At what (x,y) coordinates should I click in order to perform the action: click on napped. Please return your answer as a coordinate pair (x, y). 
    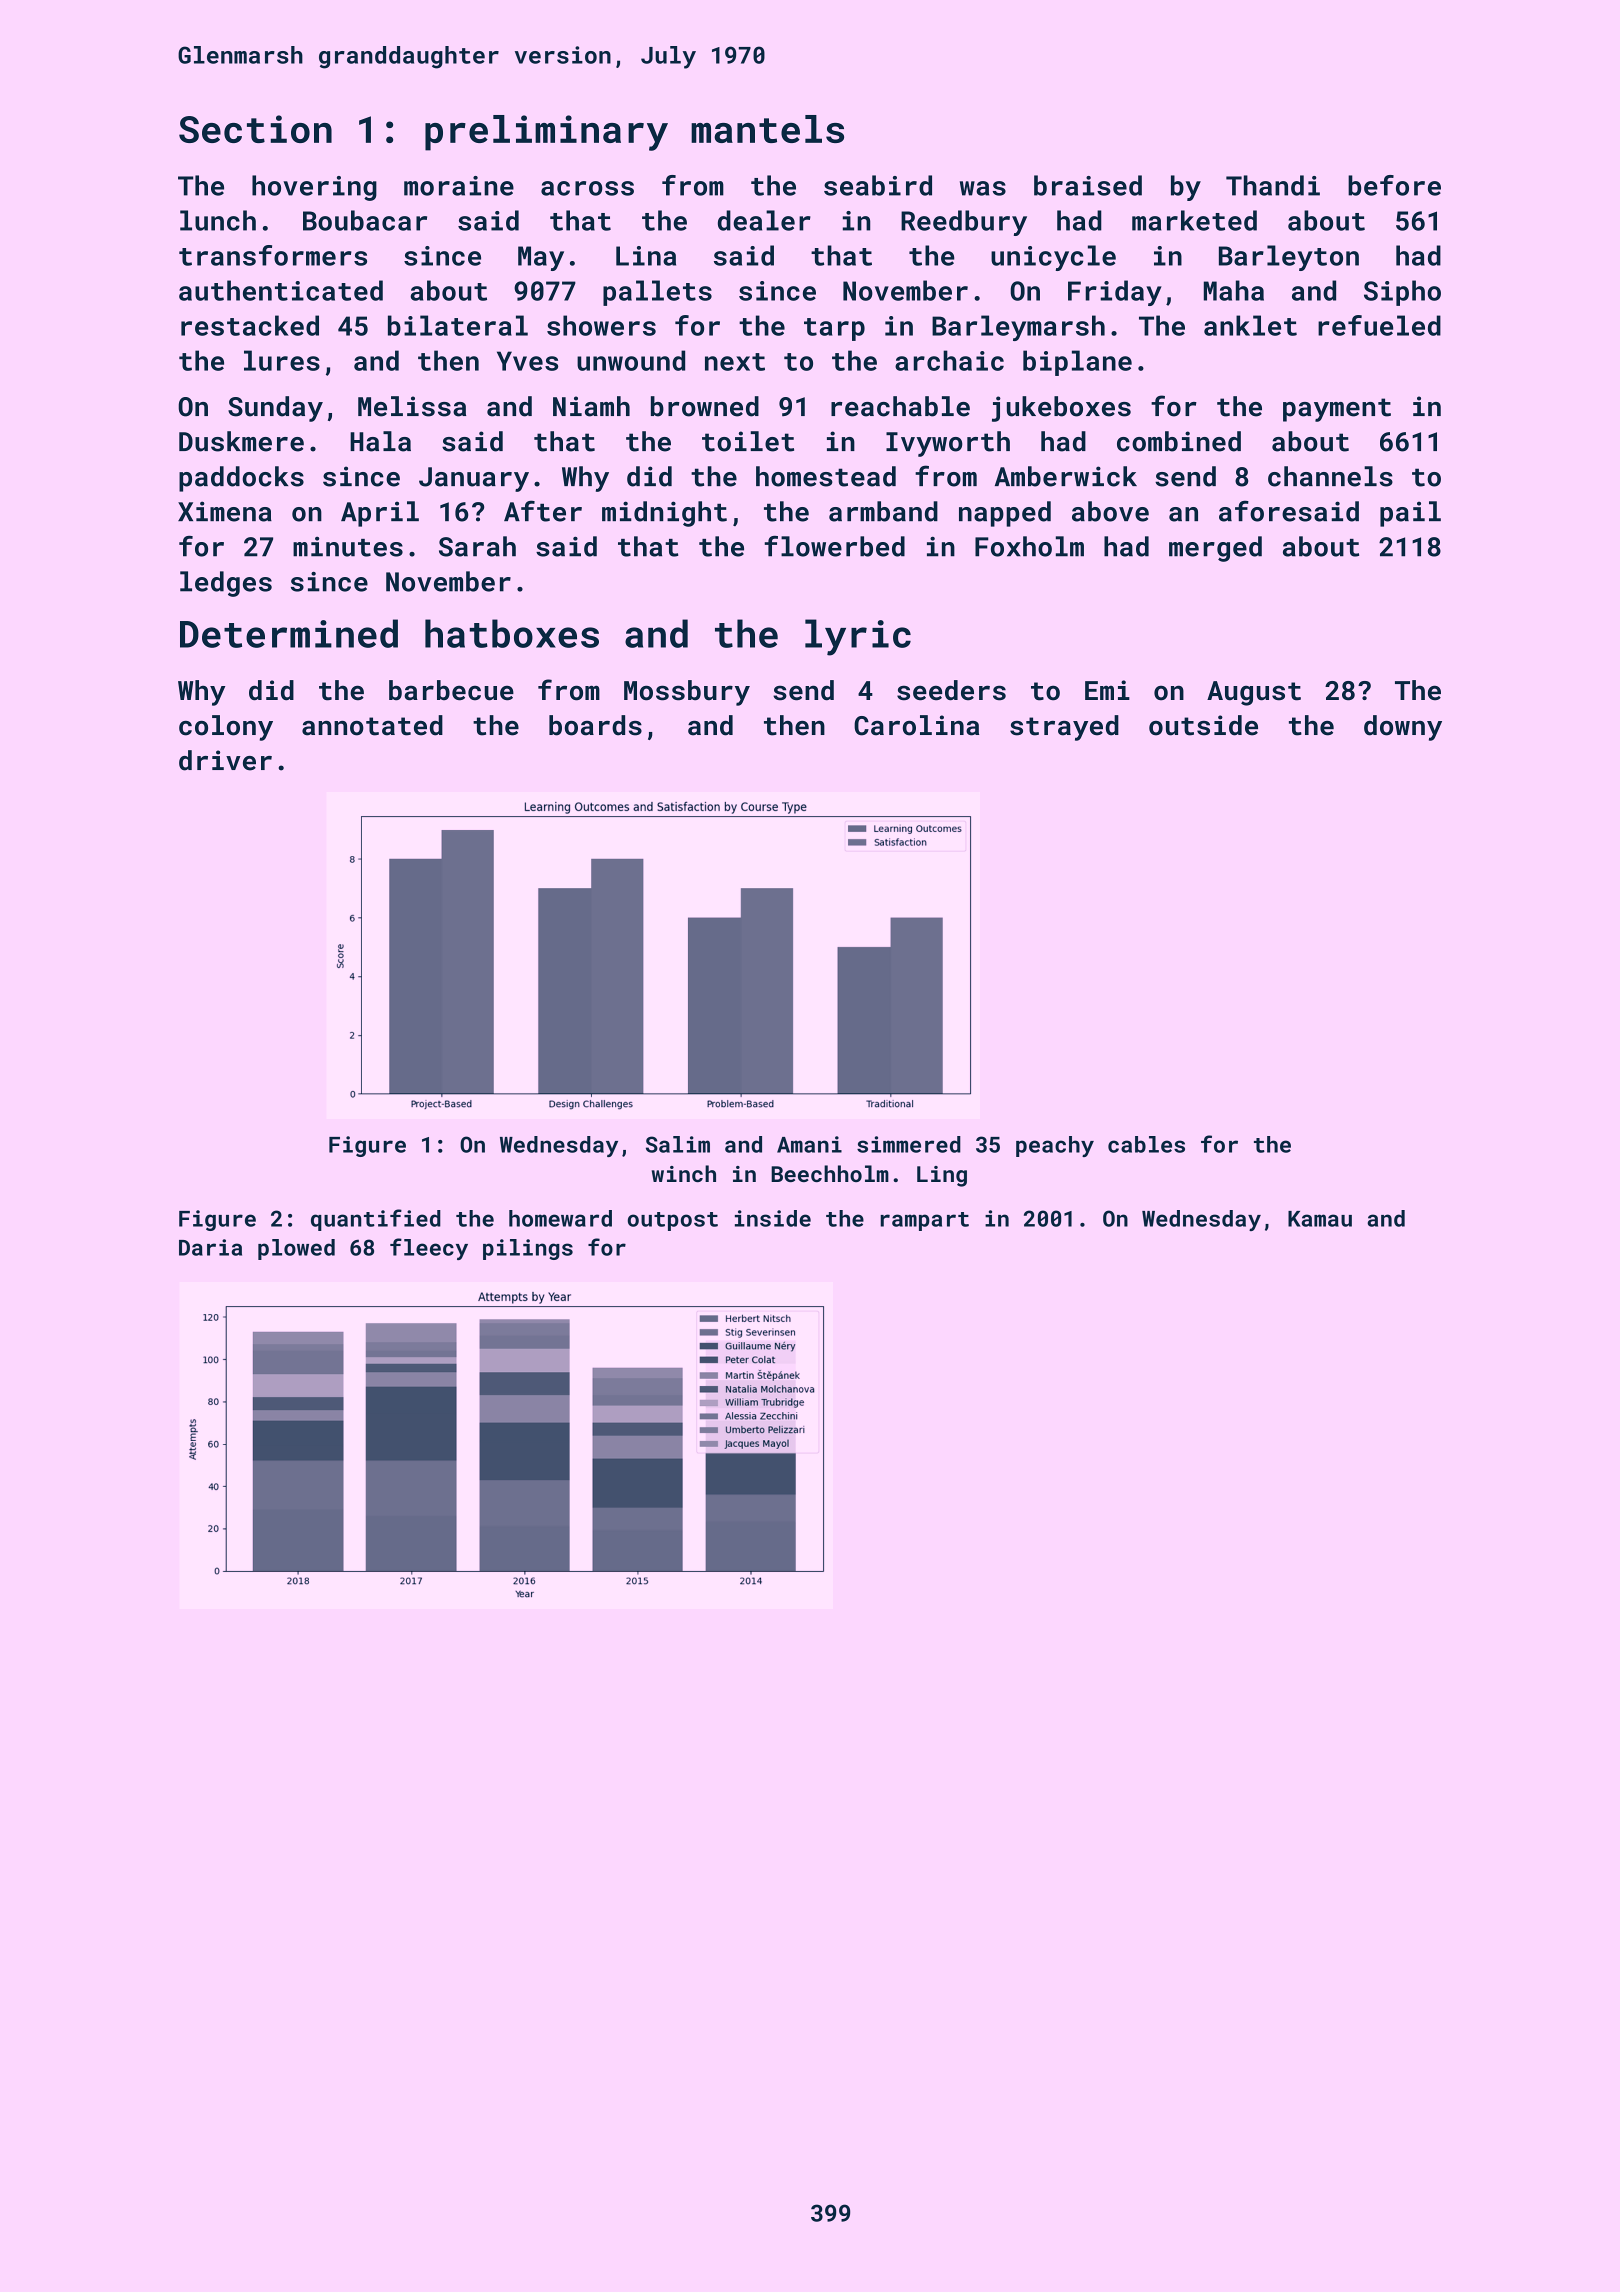
    Looking at the image, I should click on (1005, 514).
